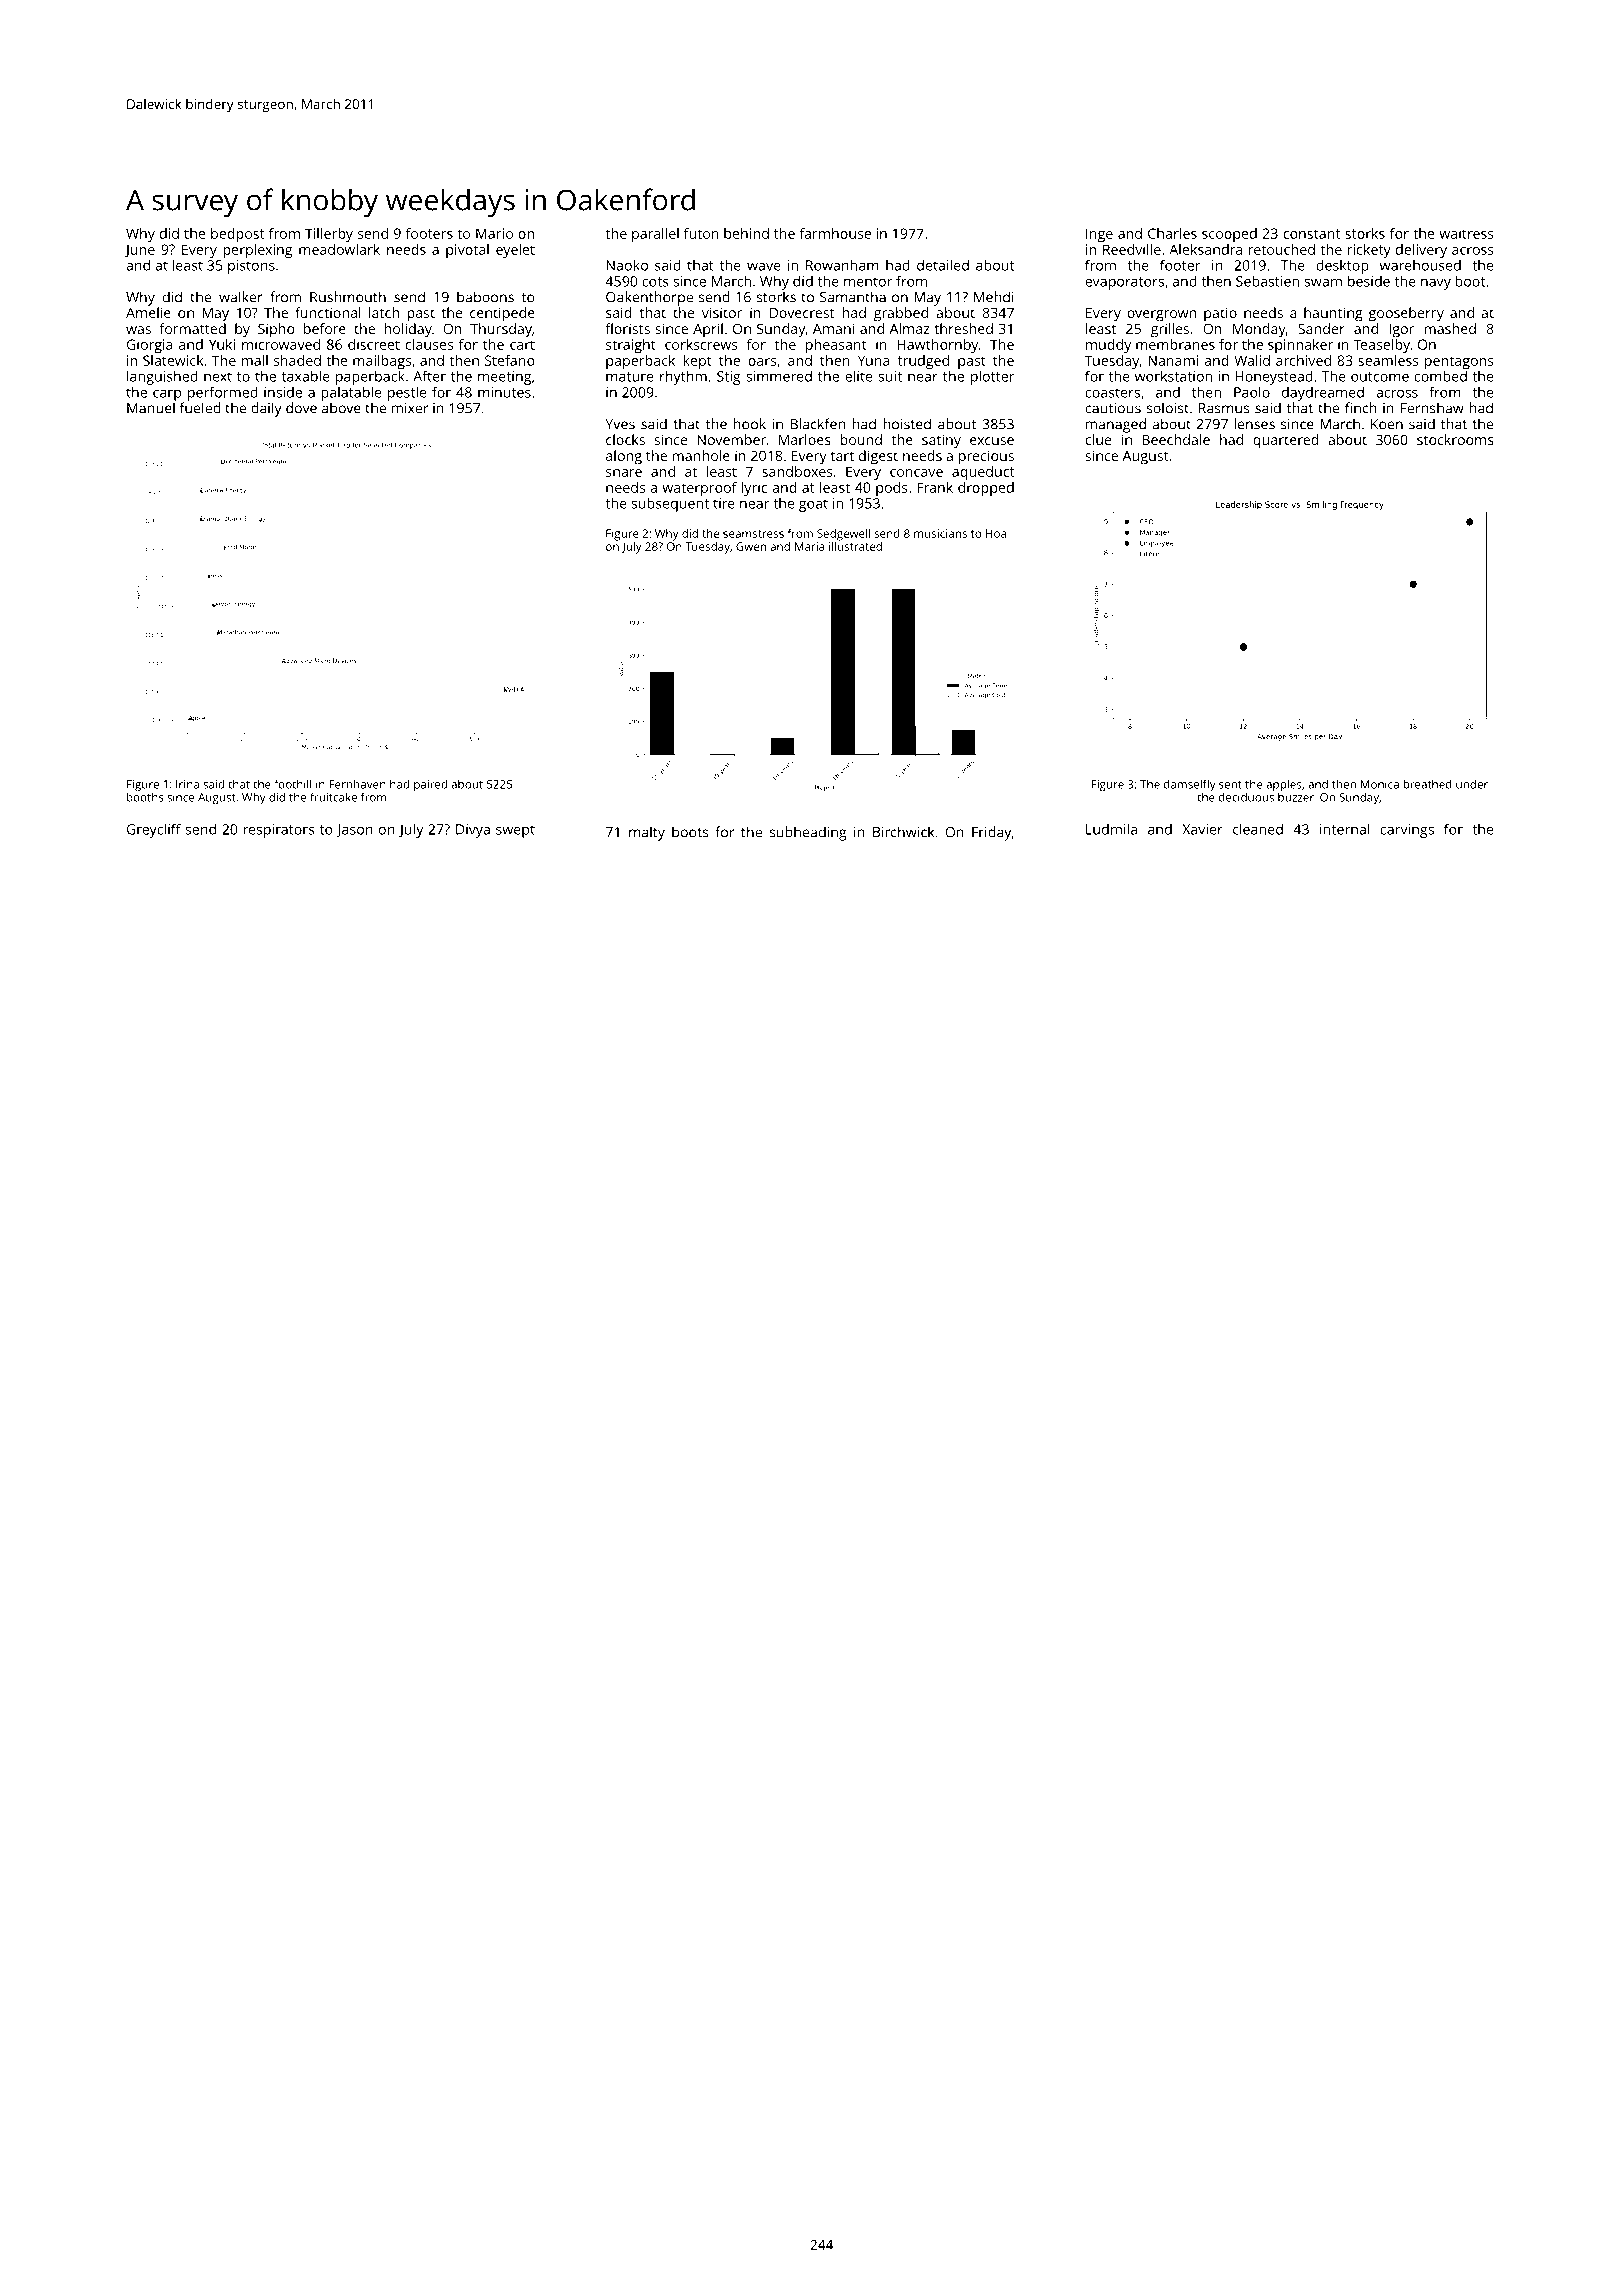 The width and height of the document is (1620, 2292). Describe the element at coordinates (494, 233) in the document. I see `Mario` at that location.
